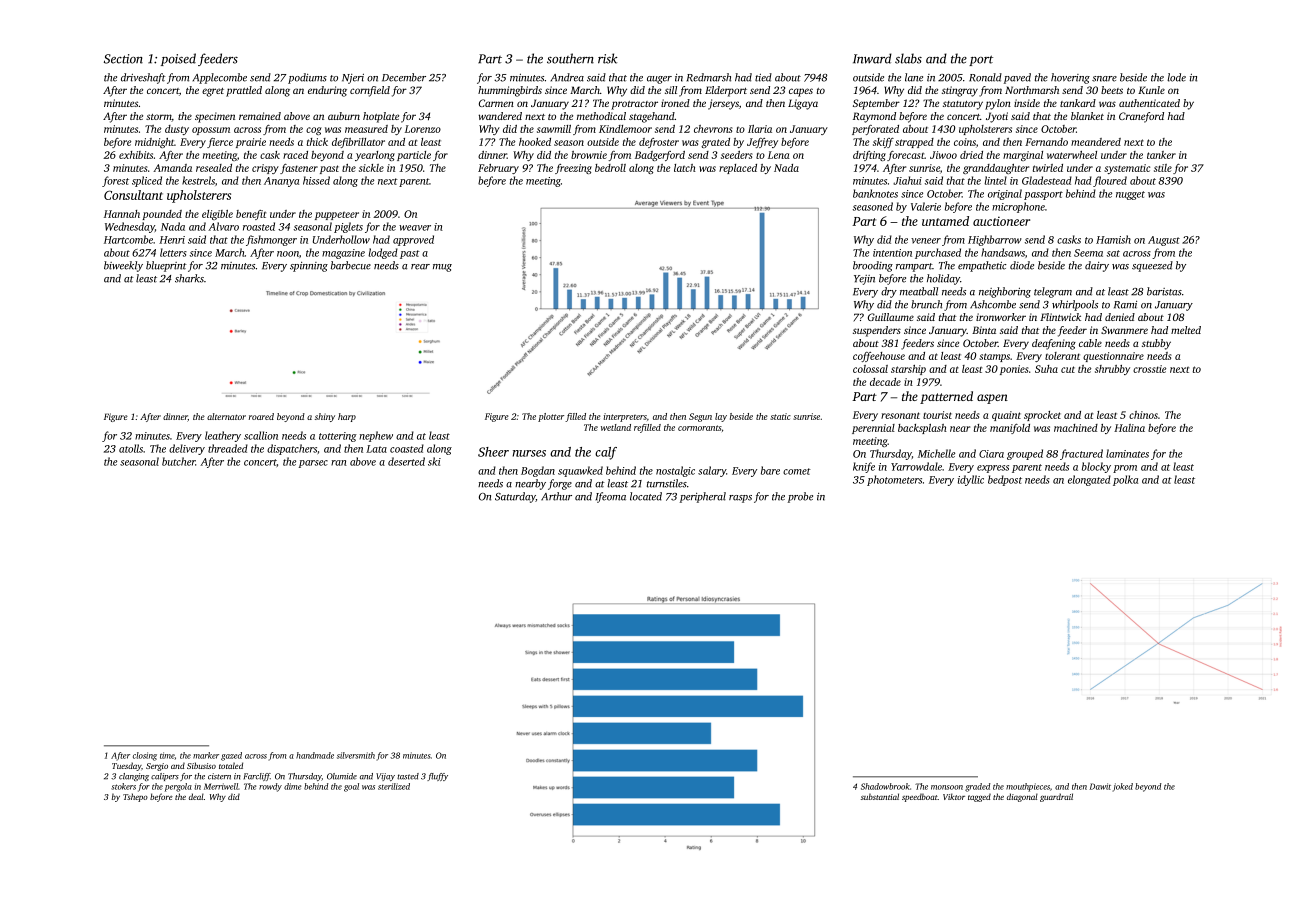 This screenshot has height=924, width=1308. Describe the element at coordinates (356, 755) in the screenshot. I see `silversmith` at that location.
